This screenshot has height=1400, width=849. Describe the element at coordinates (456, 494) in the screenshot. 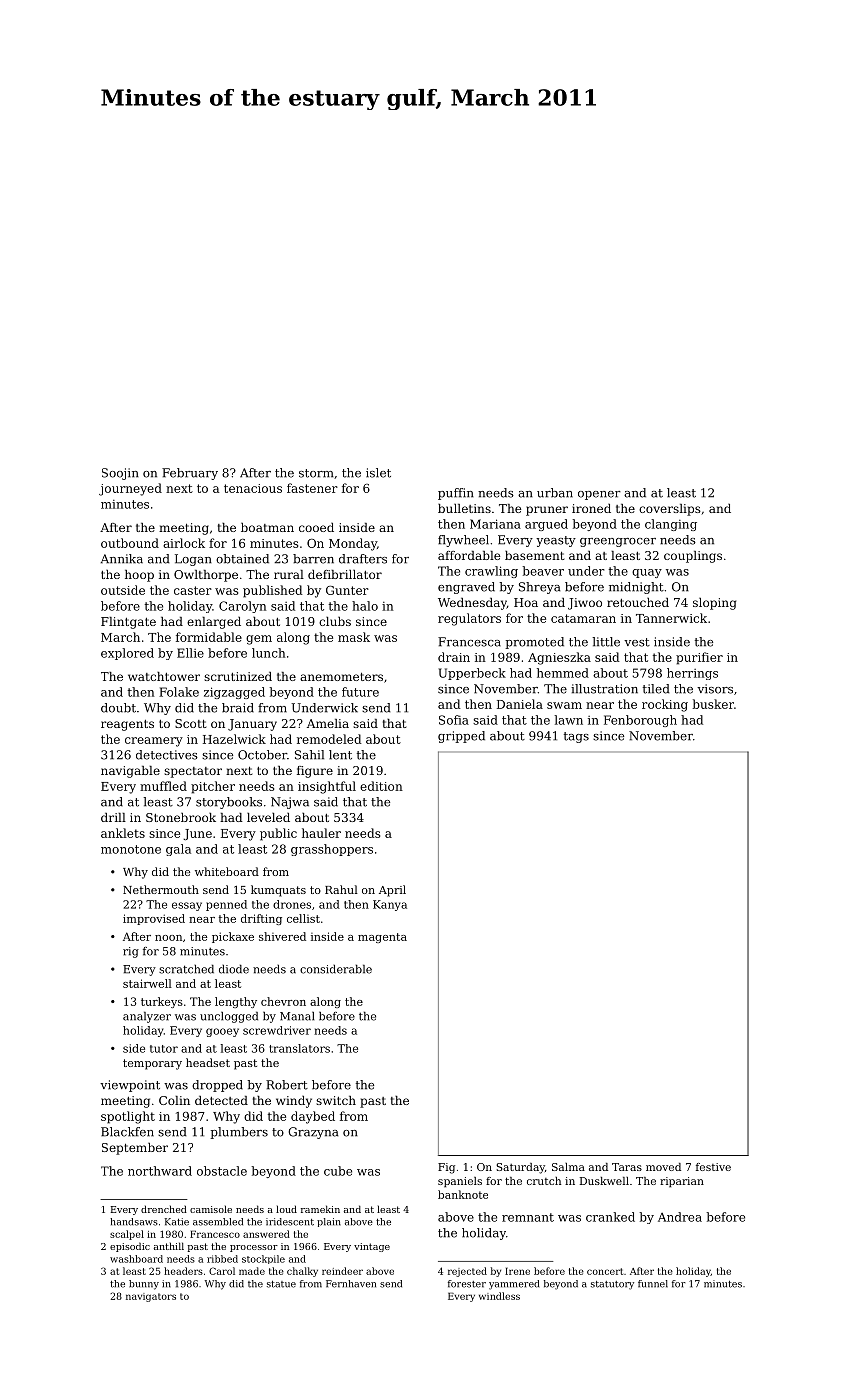

I see `puffin` at that location.
